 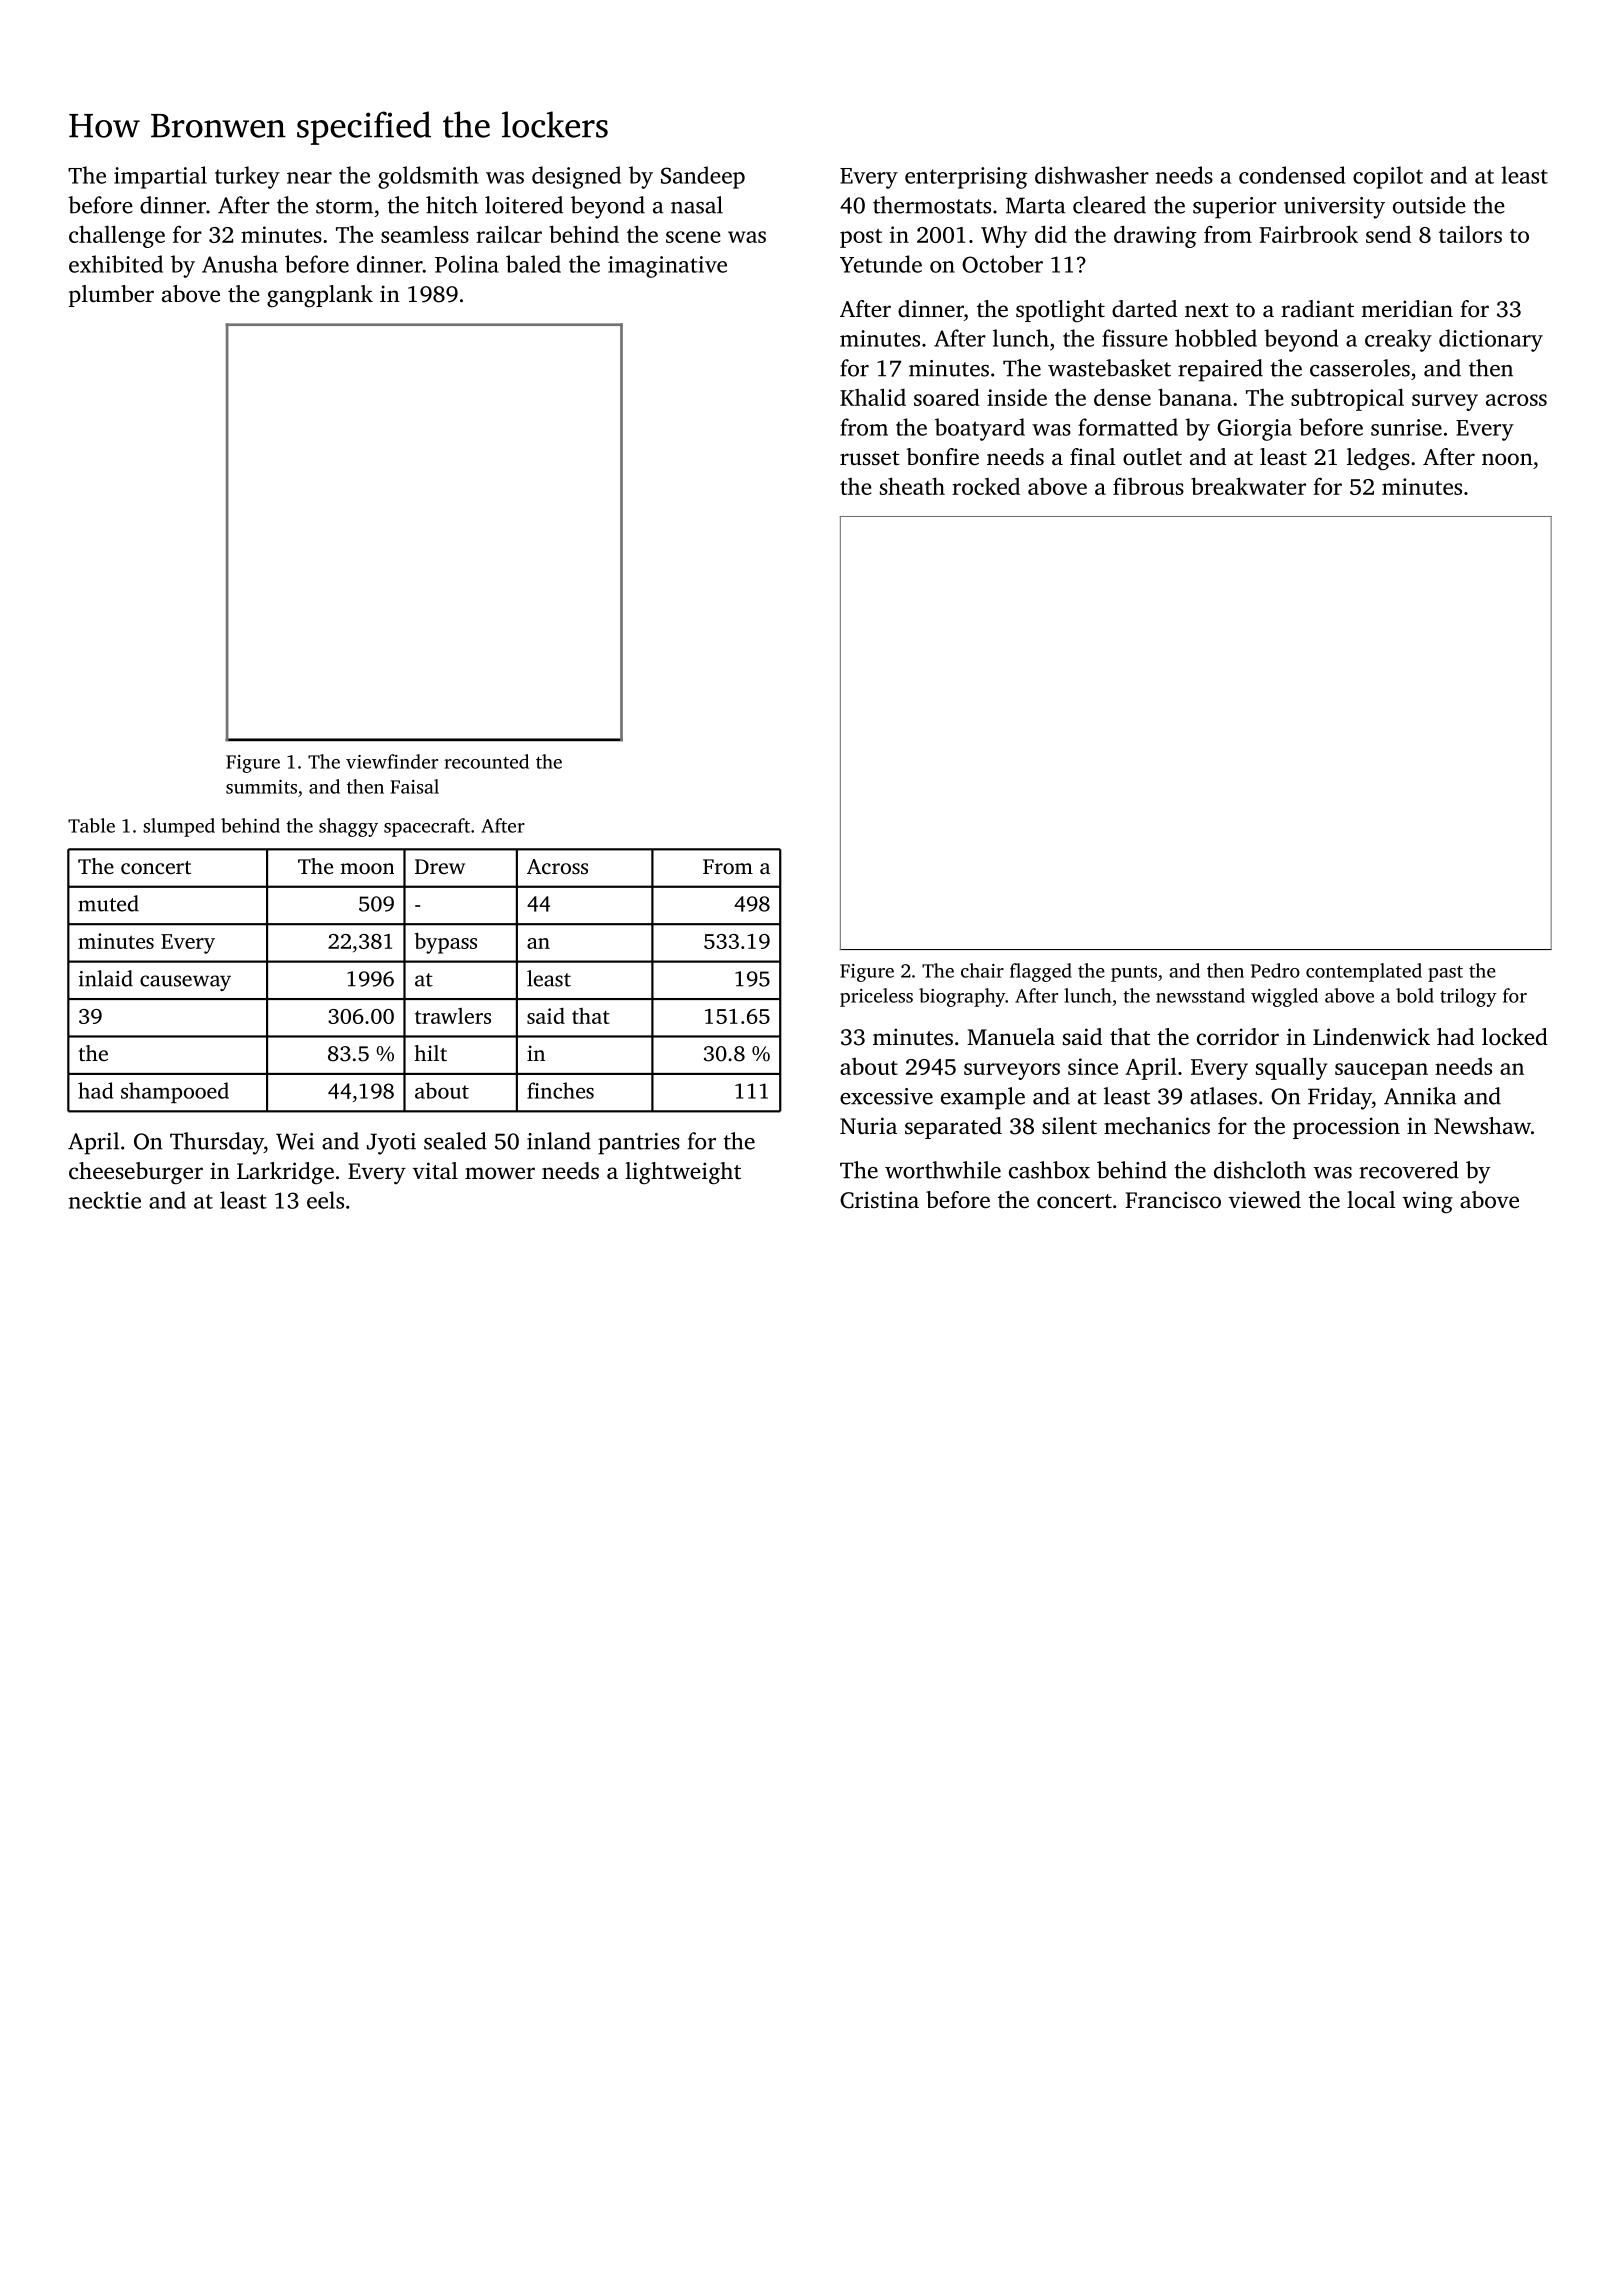 What do you see at coordinates (703, 177) in the document?
I see `Sandeep` at bounding box center [703, 177].
